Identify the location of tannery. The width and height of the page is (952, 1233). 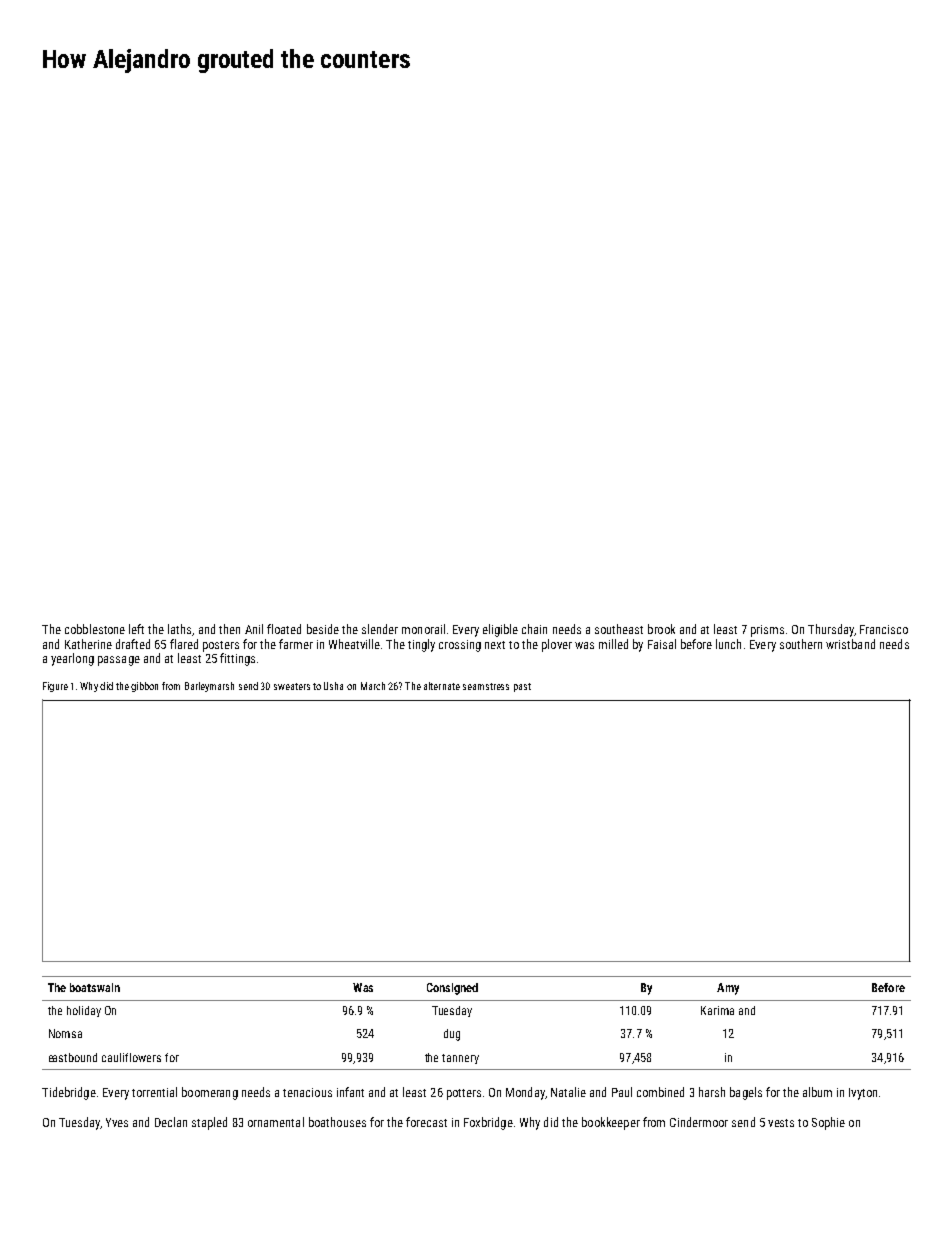
(460, 1059).
